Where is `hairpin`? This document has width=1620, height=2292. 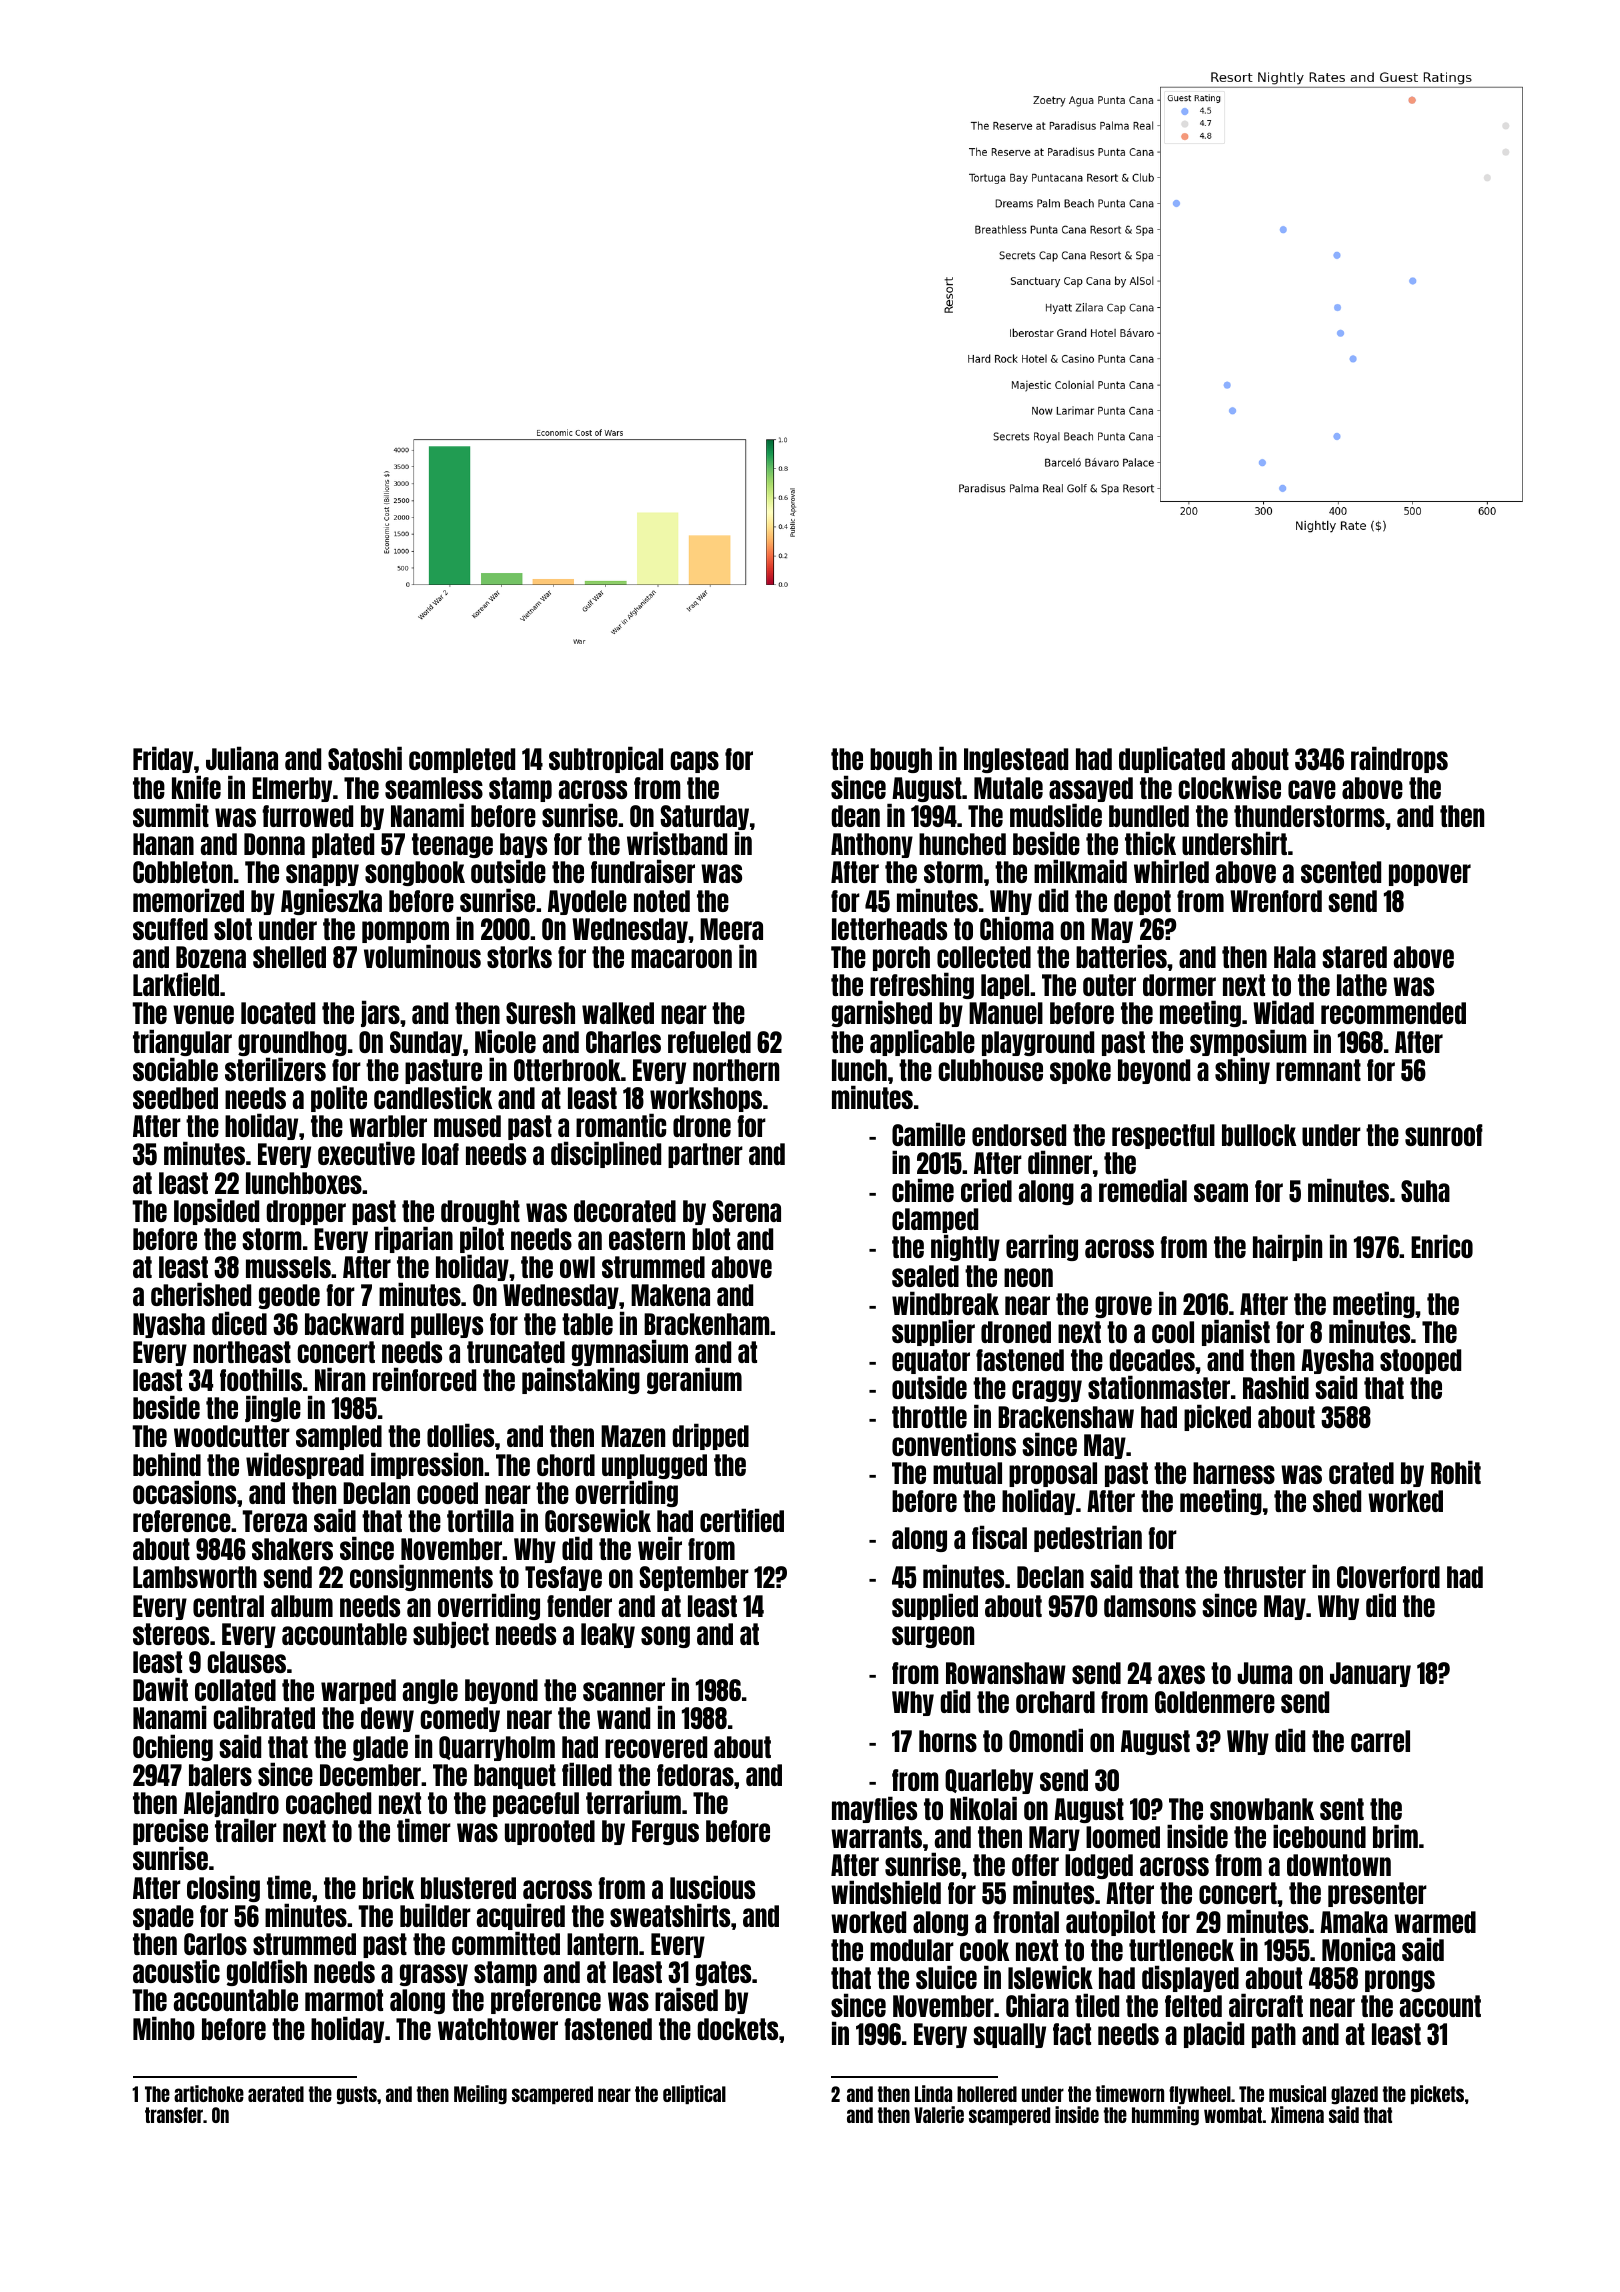 hairpin is located at coordinates (1287, 1247).
